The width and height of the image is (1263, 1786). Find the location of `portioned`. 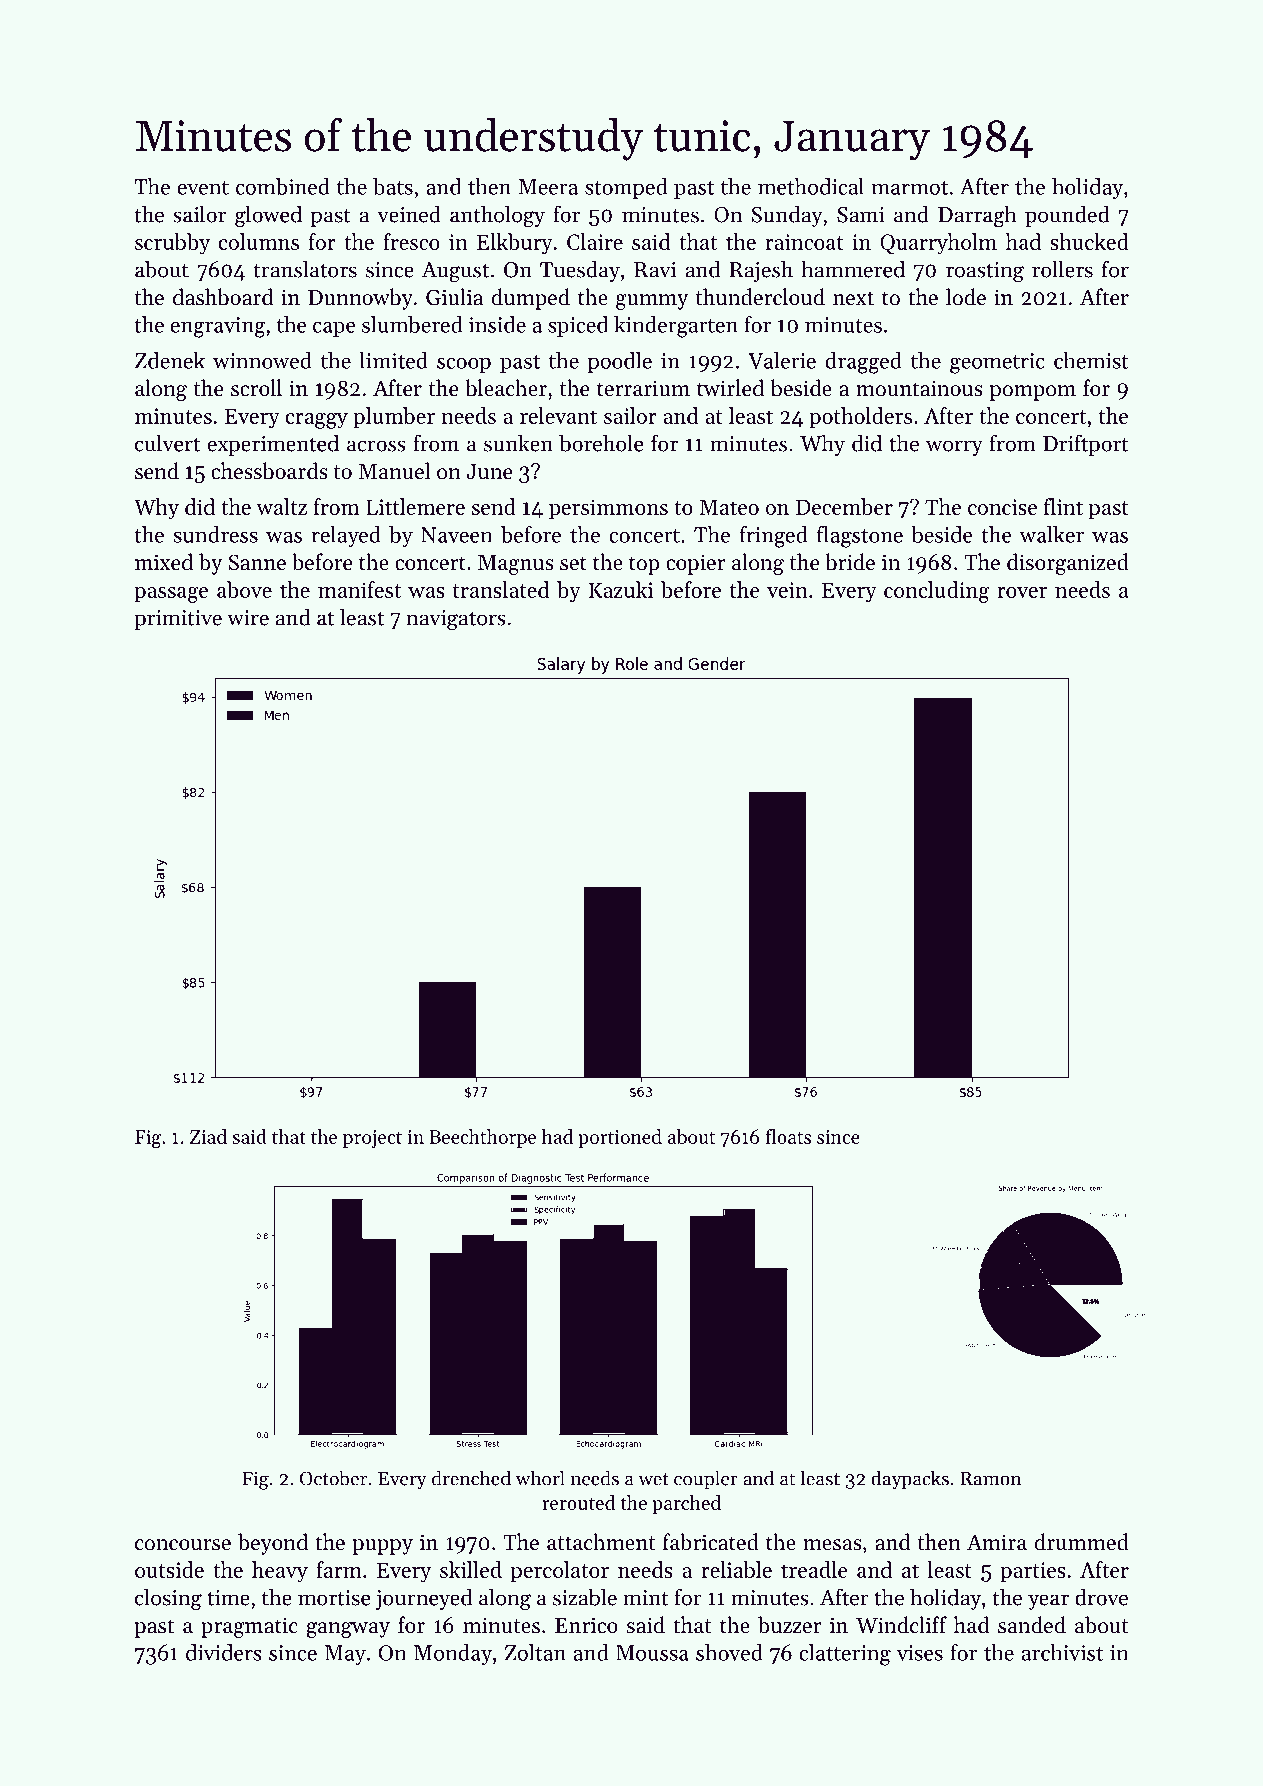

portioned is located at coordinates (620, 1138).
